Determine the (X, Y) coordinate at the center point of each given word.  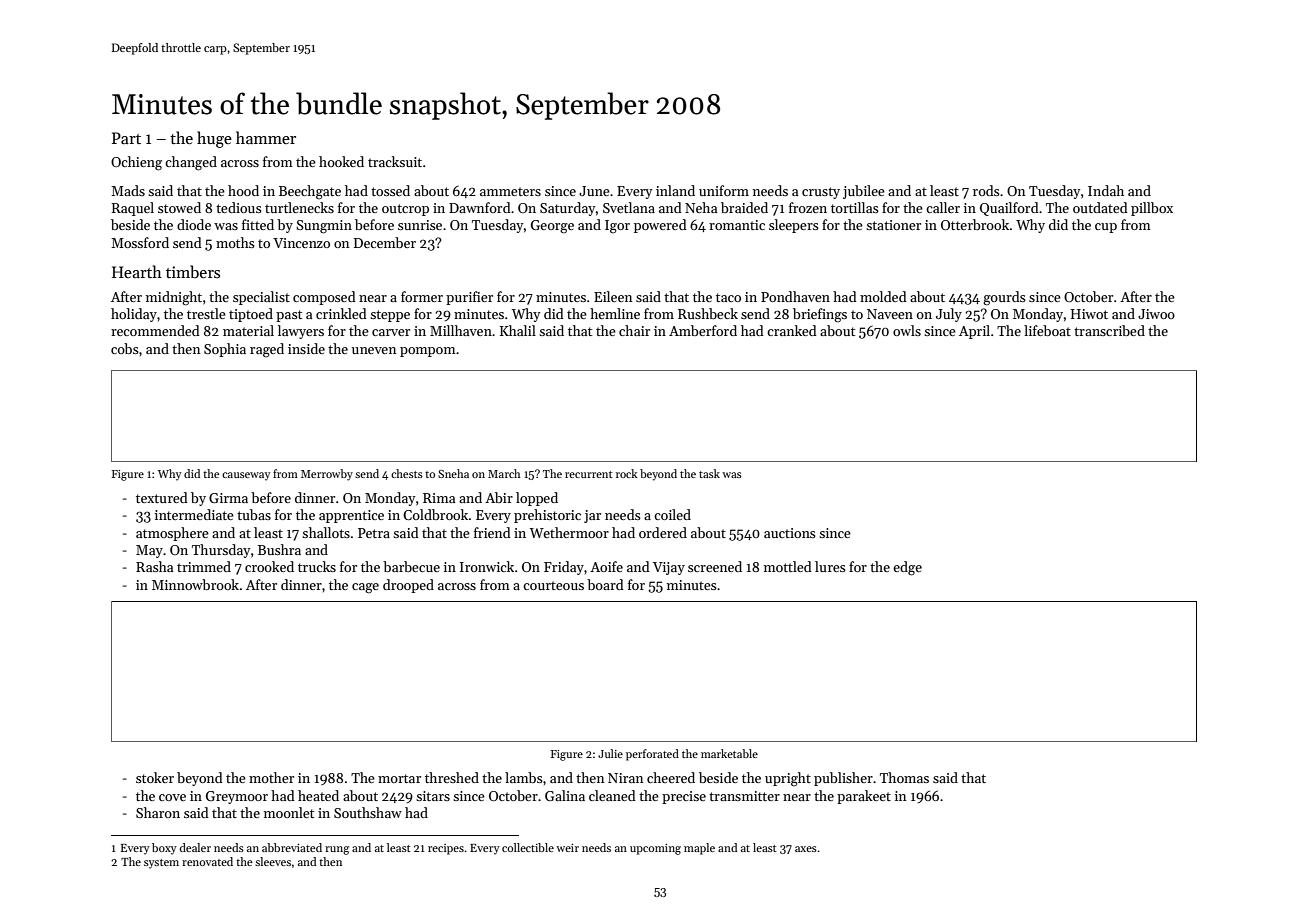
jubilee (864, 192)
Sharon (158, 812)
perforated (652, 755)
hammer (266, 137)
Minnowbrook (195, 584)
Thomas (904, 777)
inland (675, 190)
